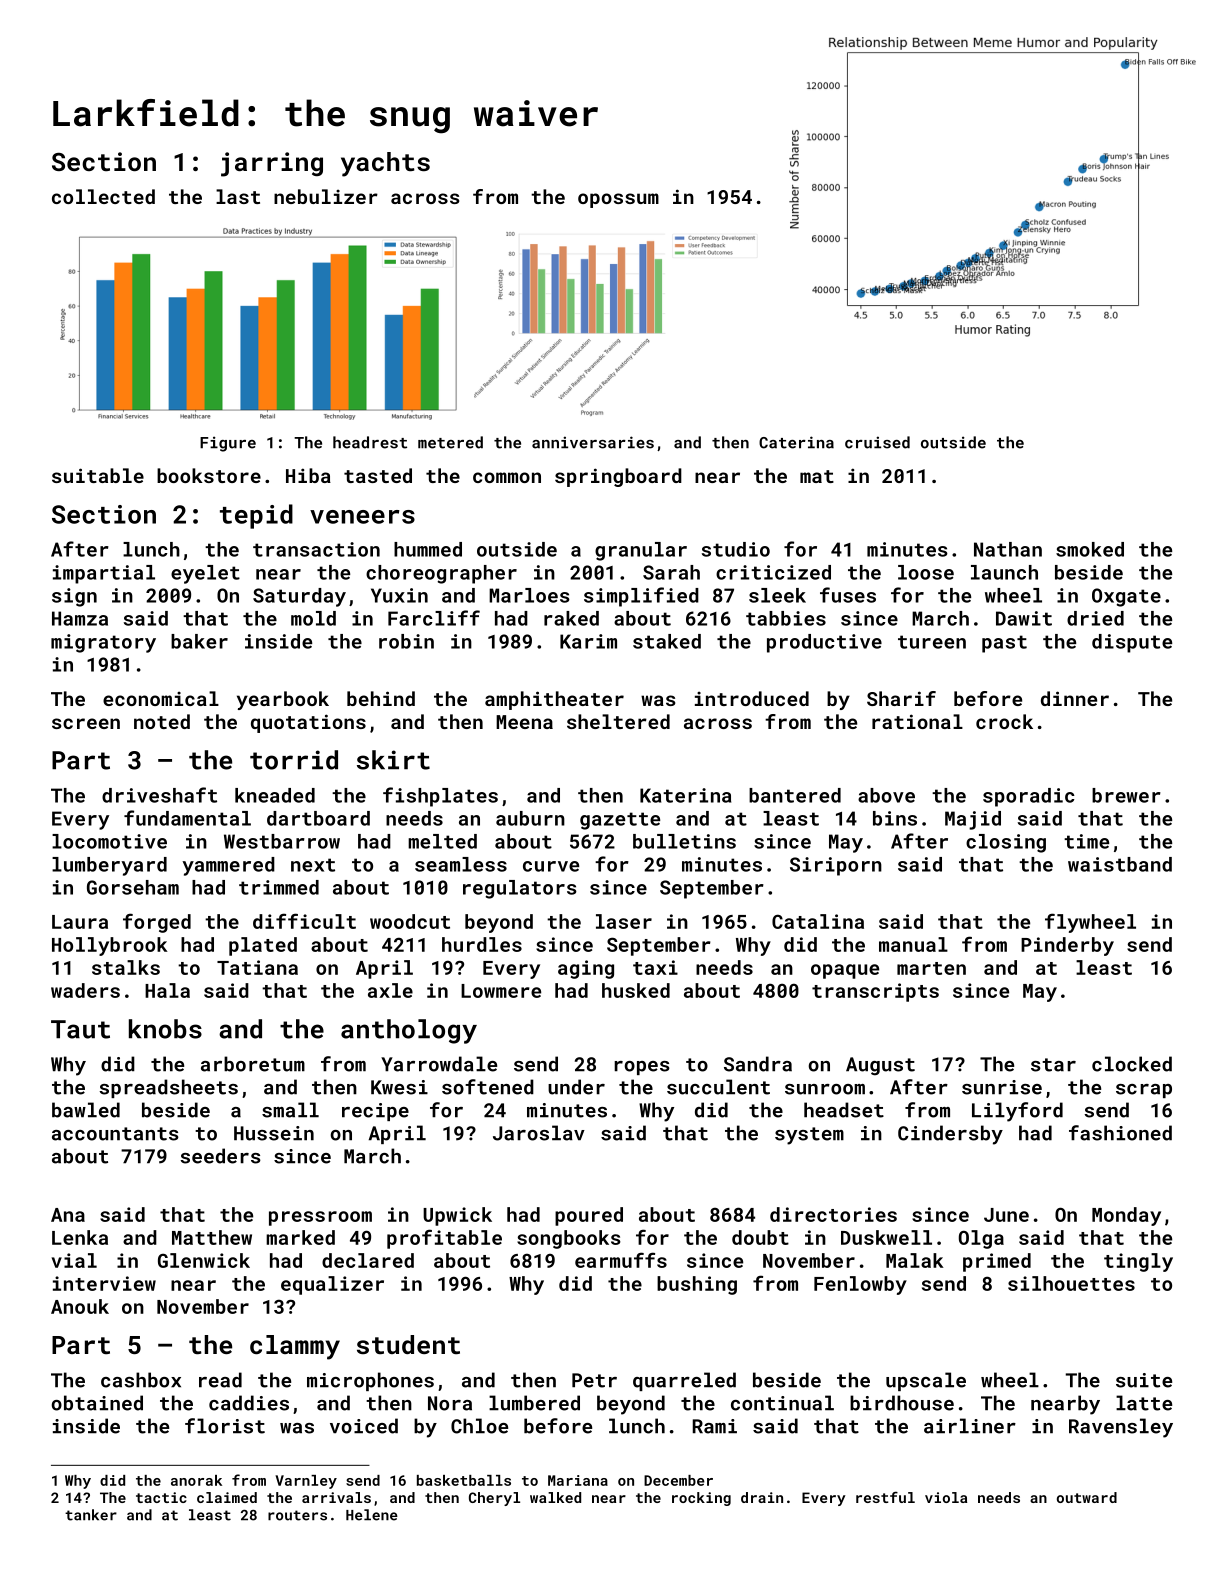 This page has width=1224, height=1583. What do you see at coordinates (1138, 1262) in the page?
I see `tingly` at bounding box center [1138, 1262].
